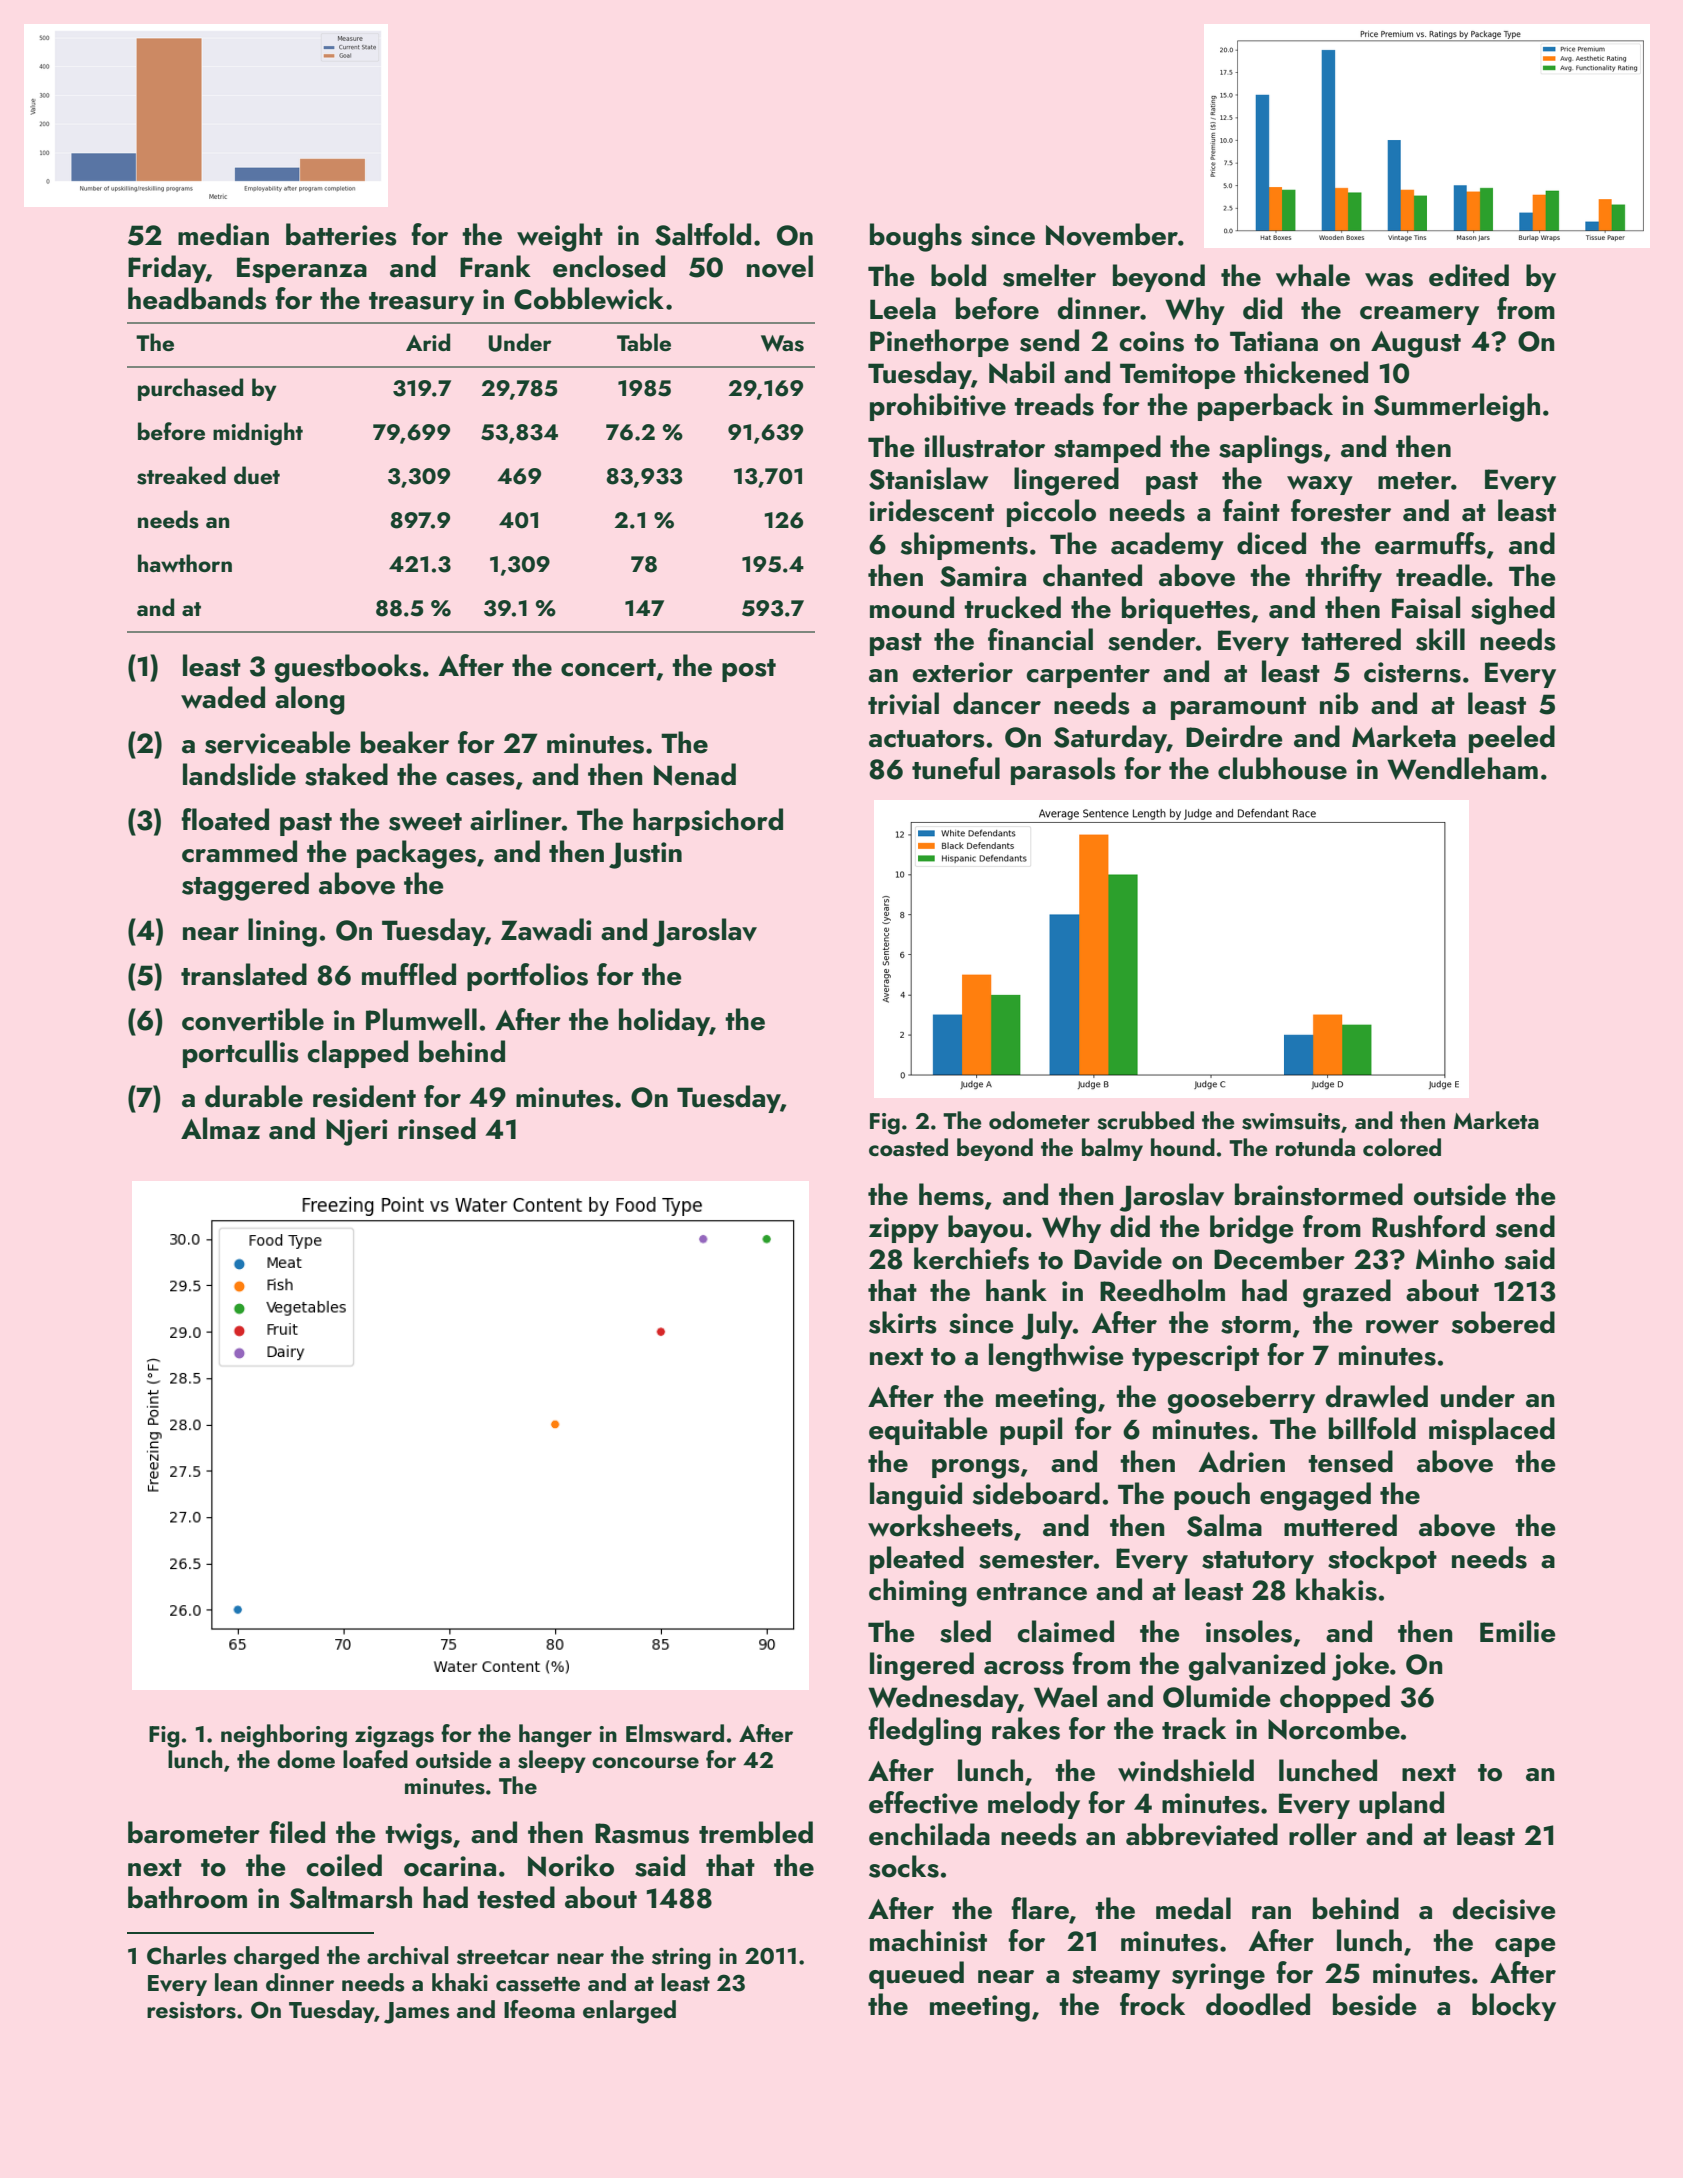 This image has height=2178, width=1683. I want to click on blocky, so click(1514, 2007).
